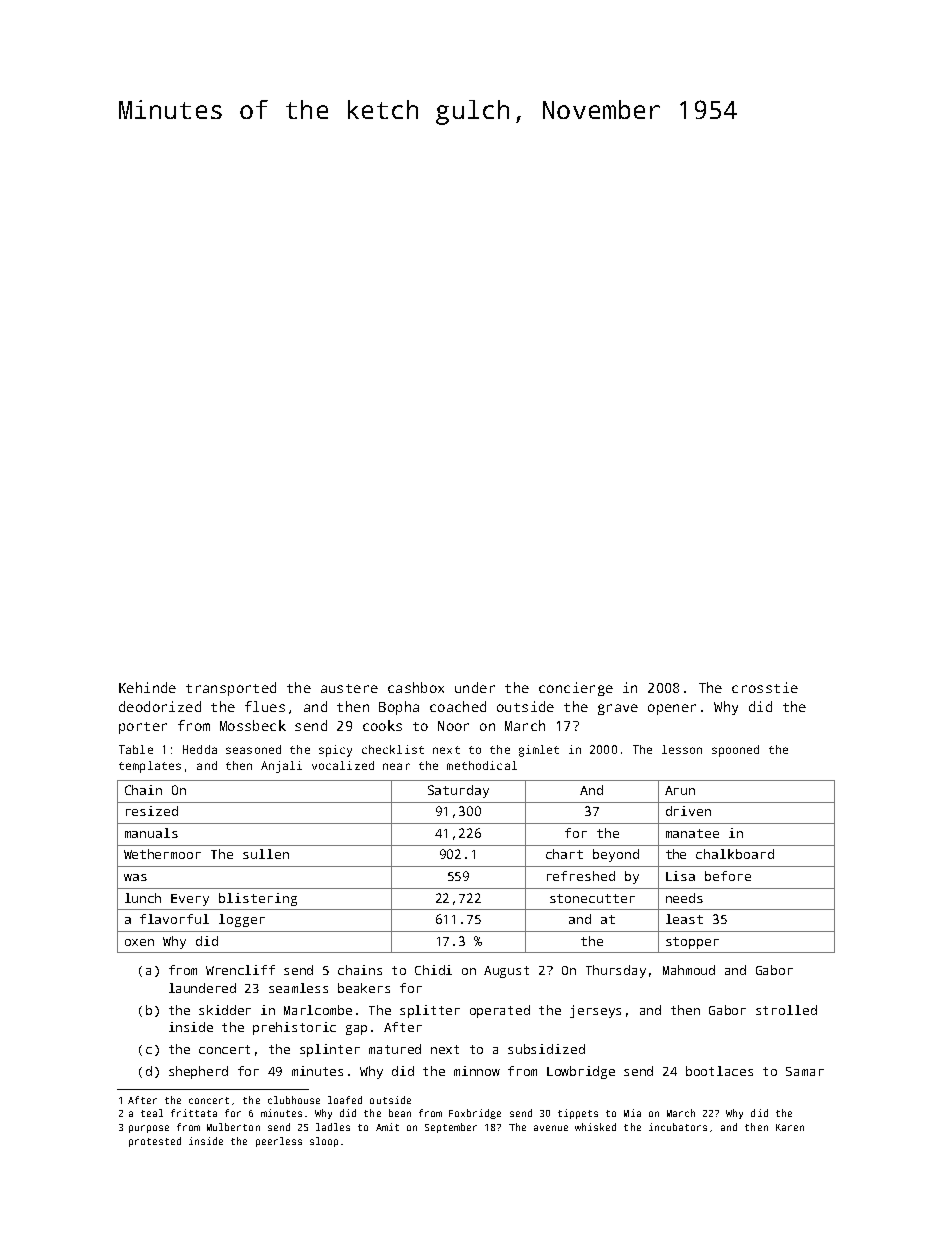 The height and width of the image is (1233, 952). What do you see at coordinates (258, 899) in the image?
I see `blistering` at bounding box center [258, 899].
